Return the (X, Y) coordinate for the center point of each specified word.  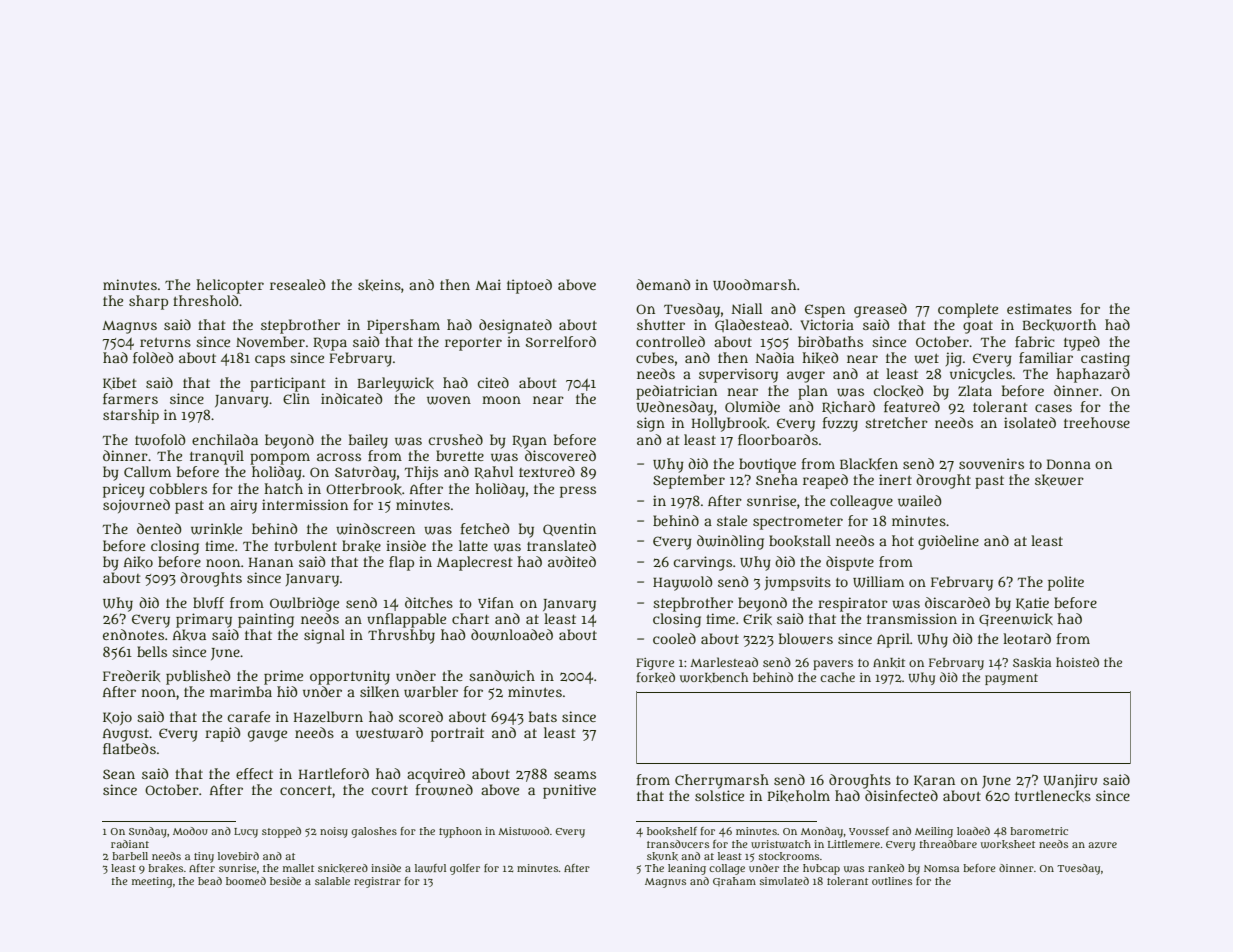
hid (287, 691)
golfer (465, 869)
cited (493, 382)
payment (1011, 679)
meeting (152, 882)
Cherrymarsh (722, 781)
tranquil (217, 457)
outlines (892, 881)
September (689, 481)
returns (165, 342)
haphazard (1093, 375)
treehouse (1097, 422)
